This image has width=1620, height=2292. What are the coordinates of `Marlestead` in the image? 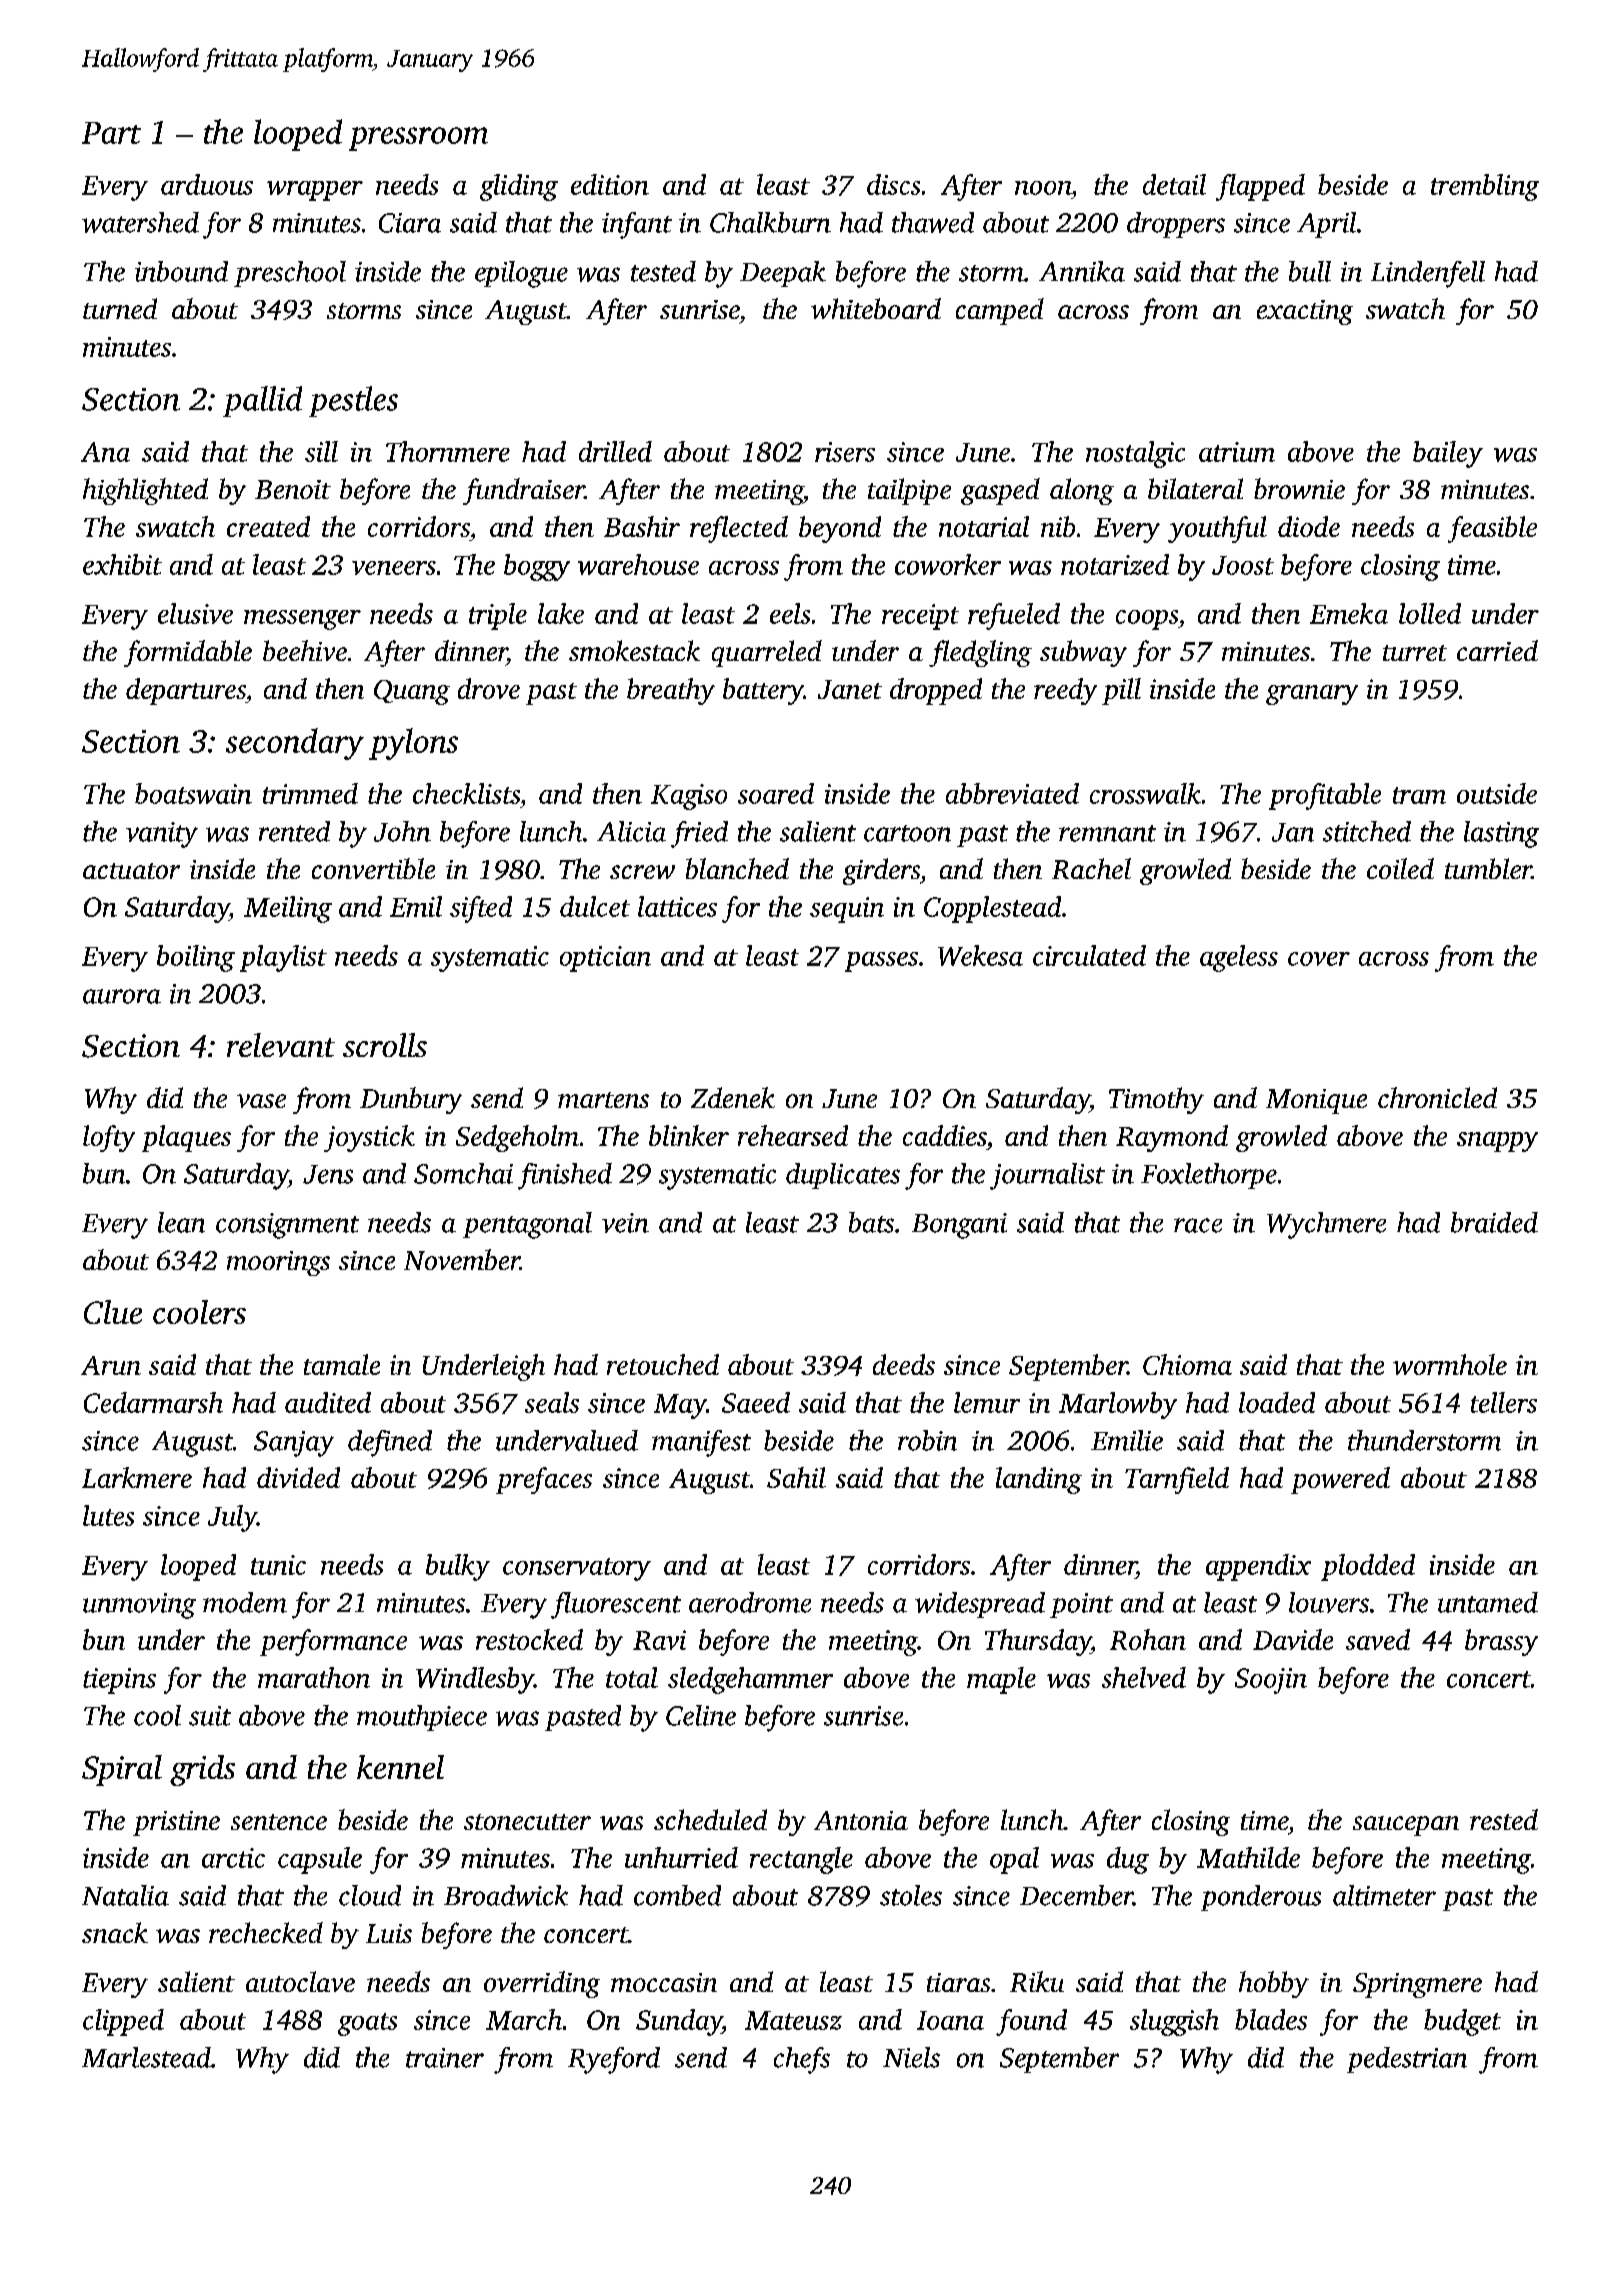 It's located at (146, 2057).
